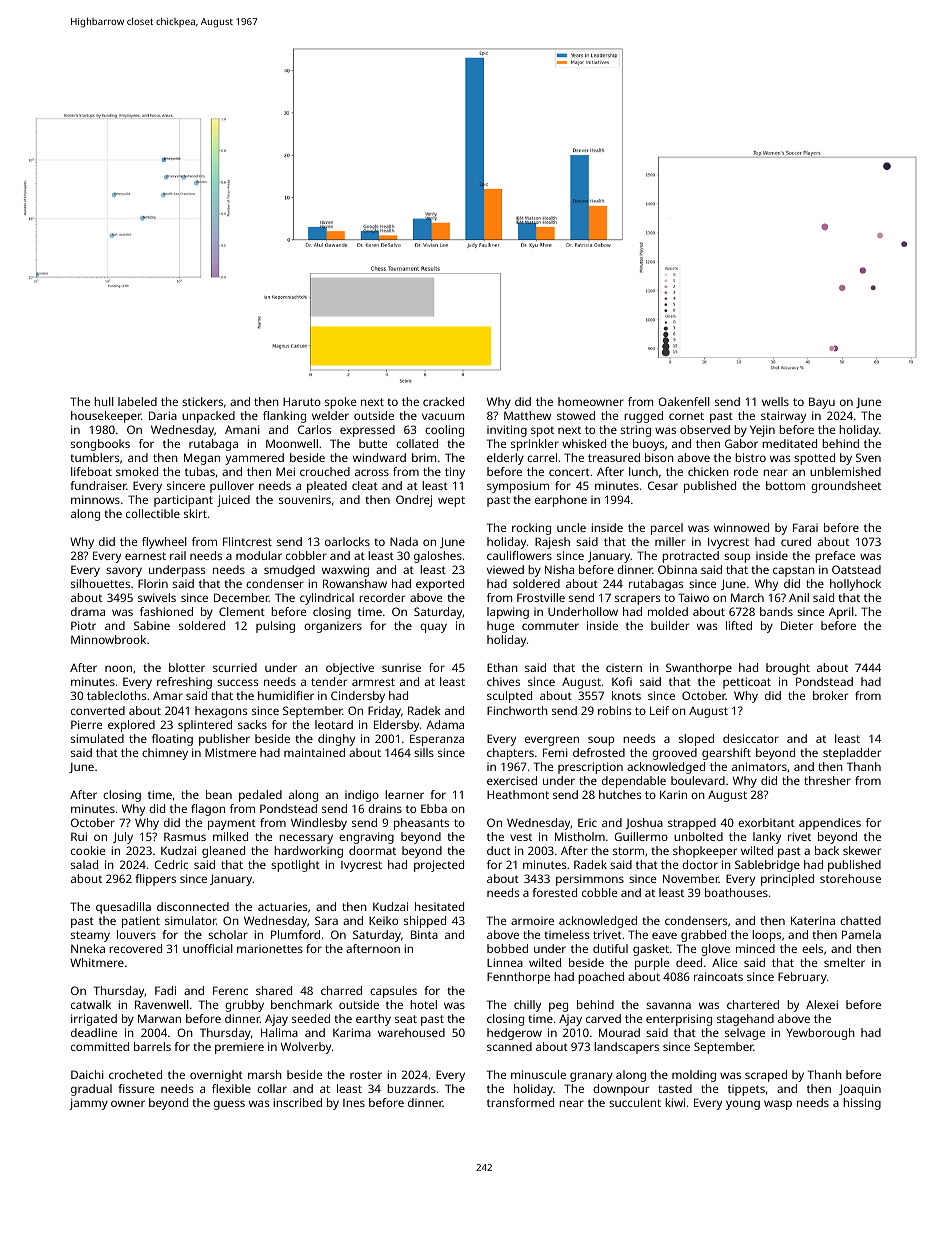 The width and height of the screenshot is (952, 1233). I want to click on chives, so click(503, 681).
